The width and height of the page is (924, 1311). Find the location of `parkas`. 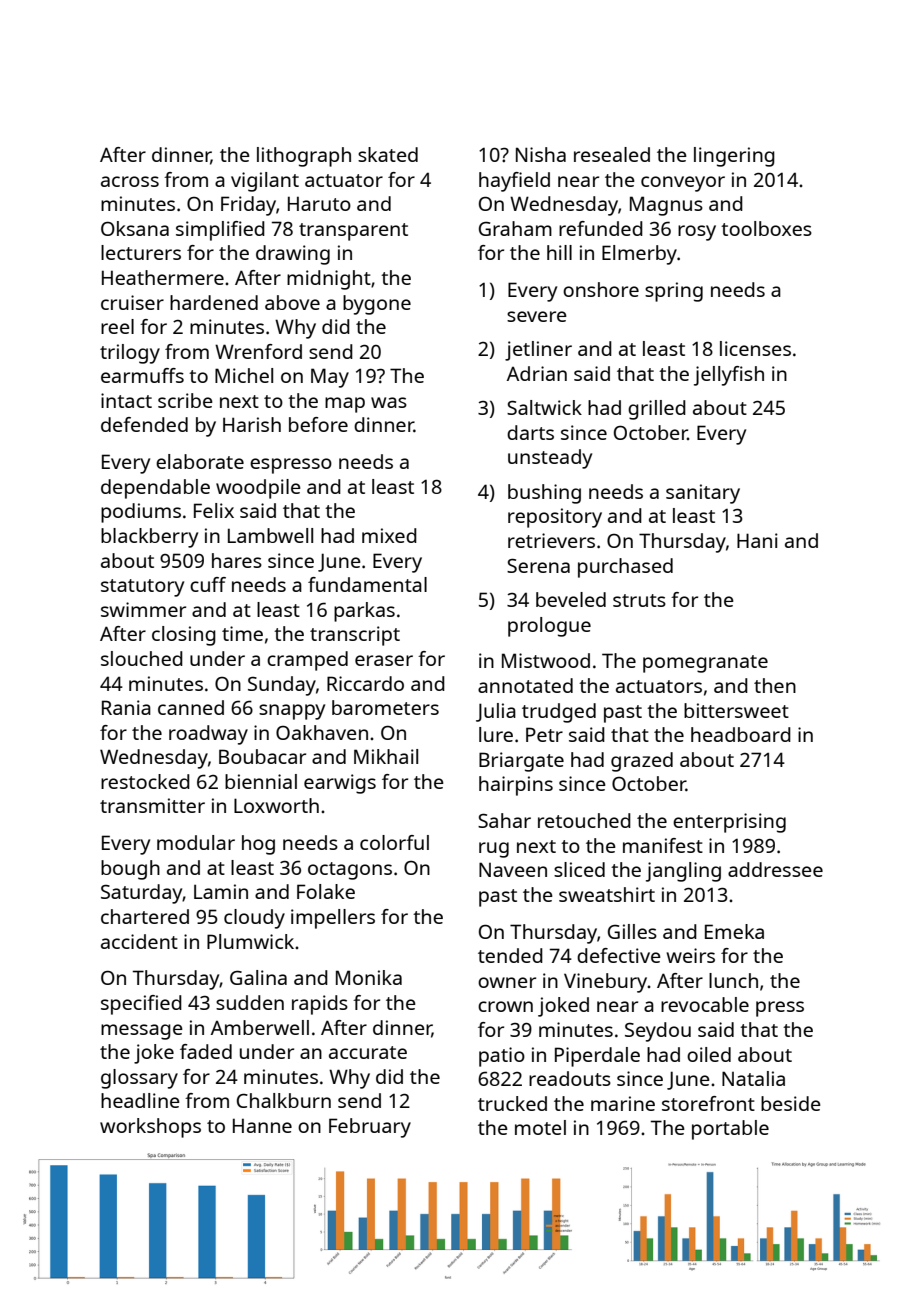

parkas is located at coordinates (364, 612).
